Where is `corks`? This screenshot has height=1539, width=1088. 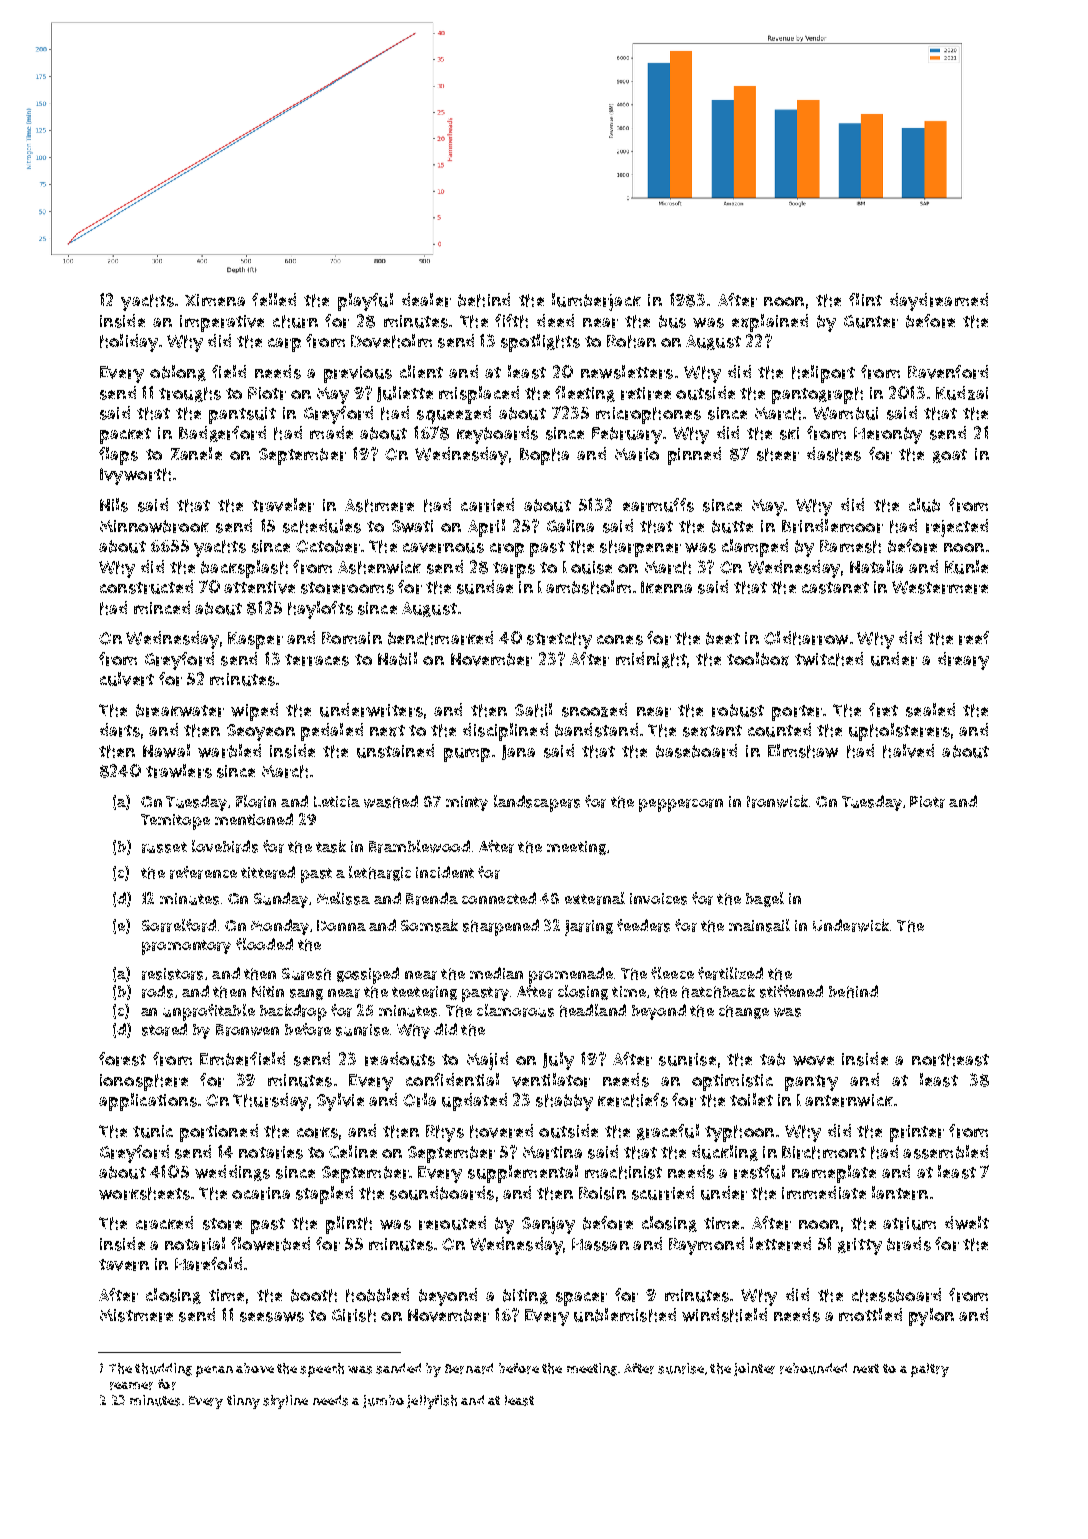
corks is located at coordinates (317, 1132).
